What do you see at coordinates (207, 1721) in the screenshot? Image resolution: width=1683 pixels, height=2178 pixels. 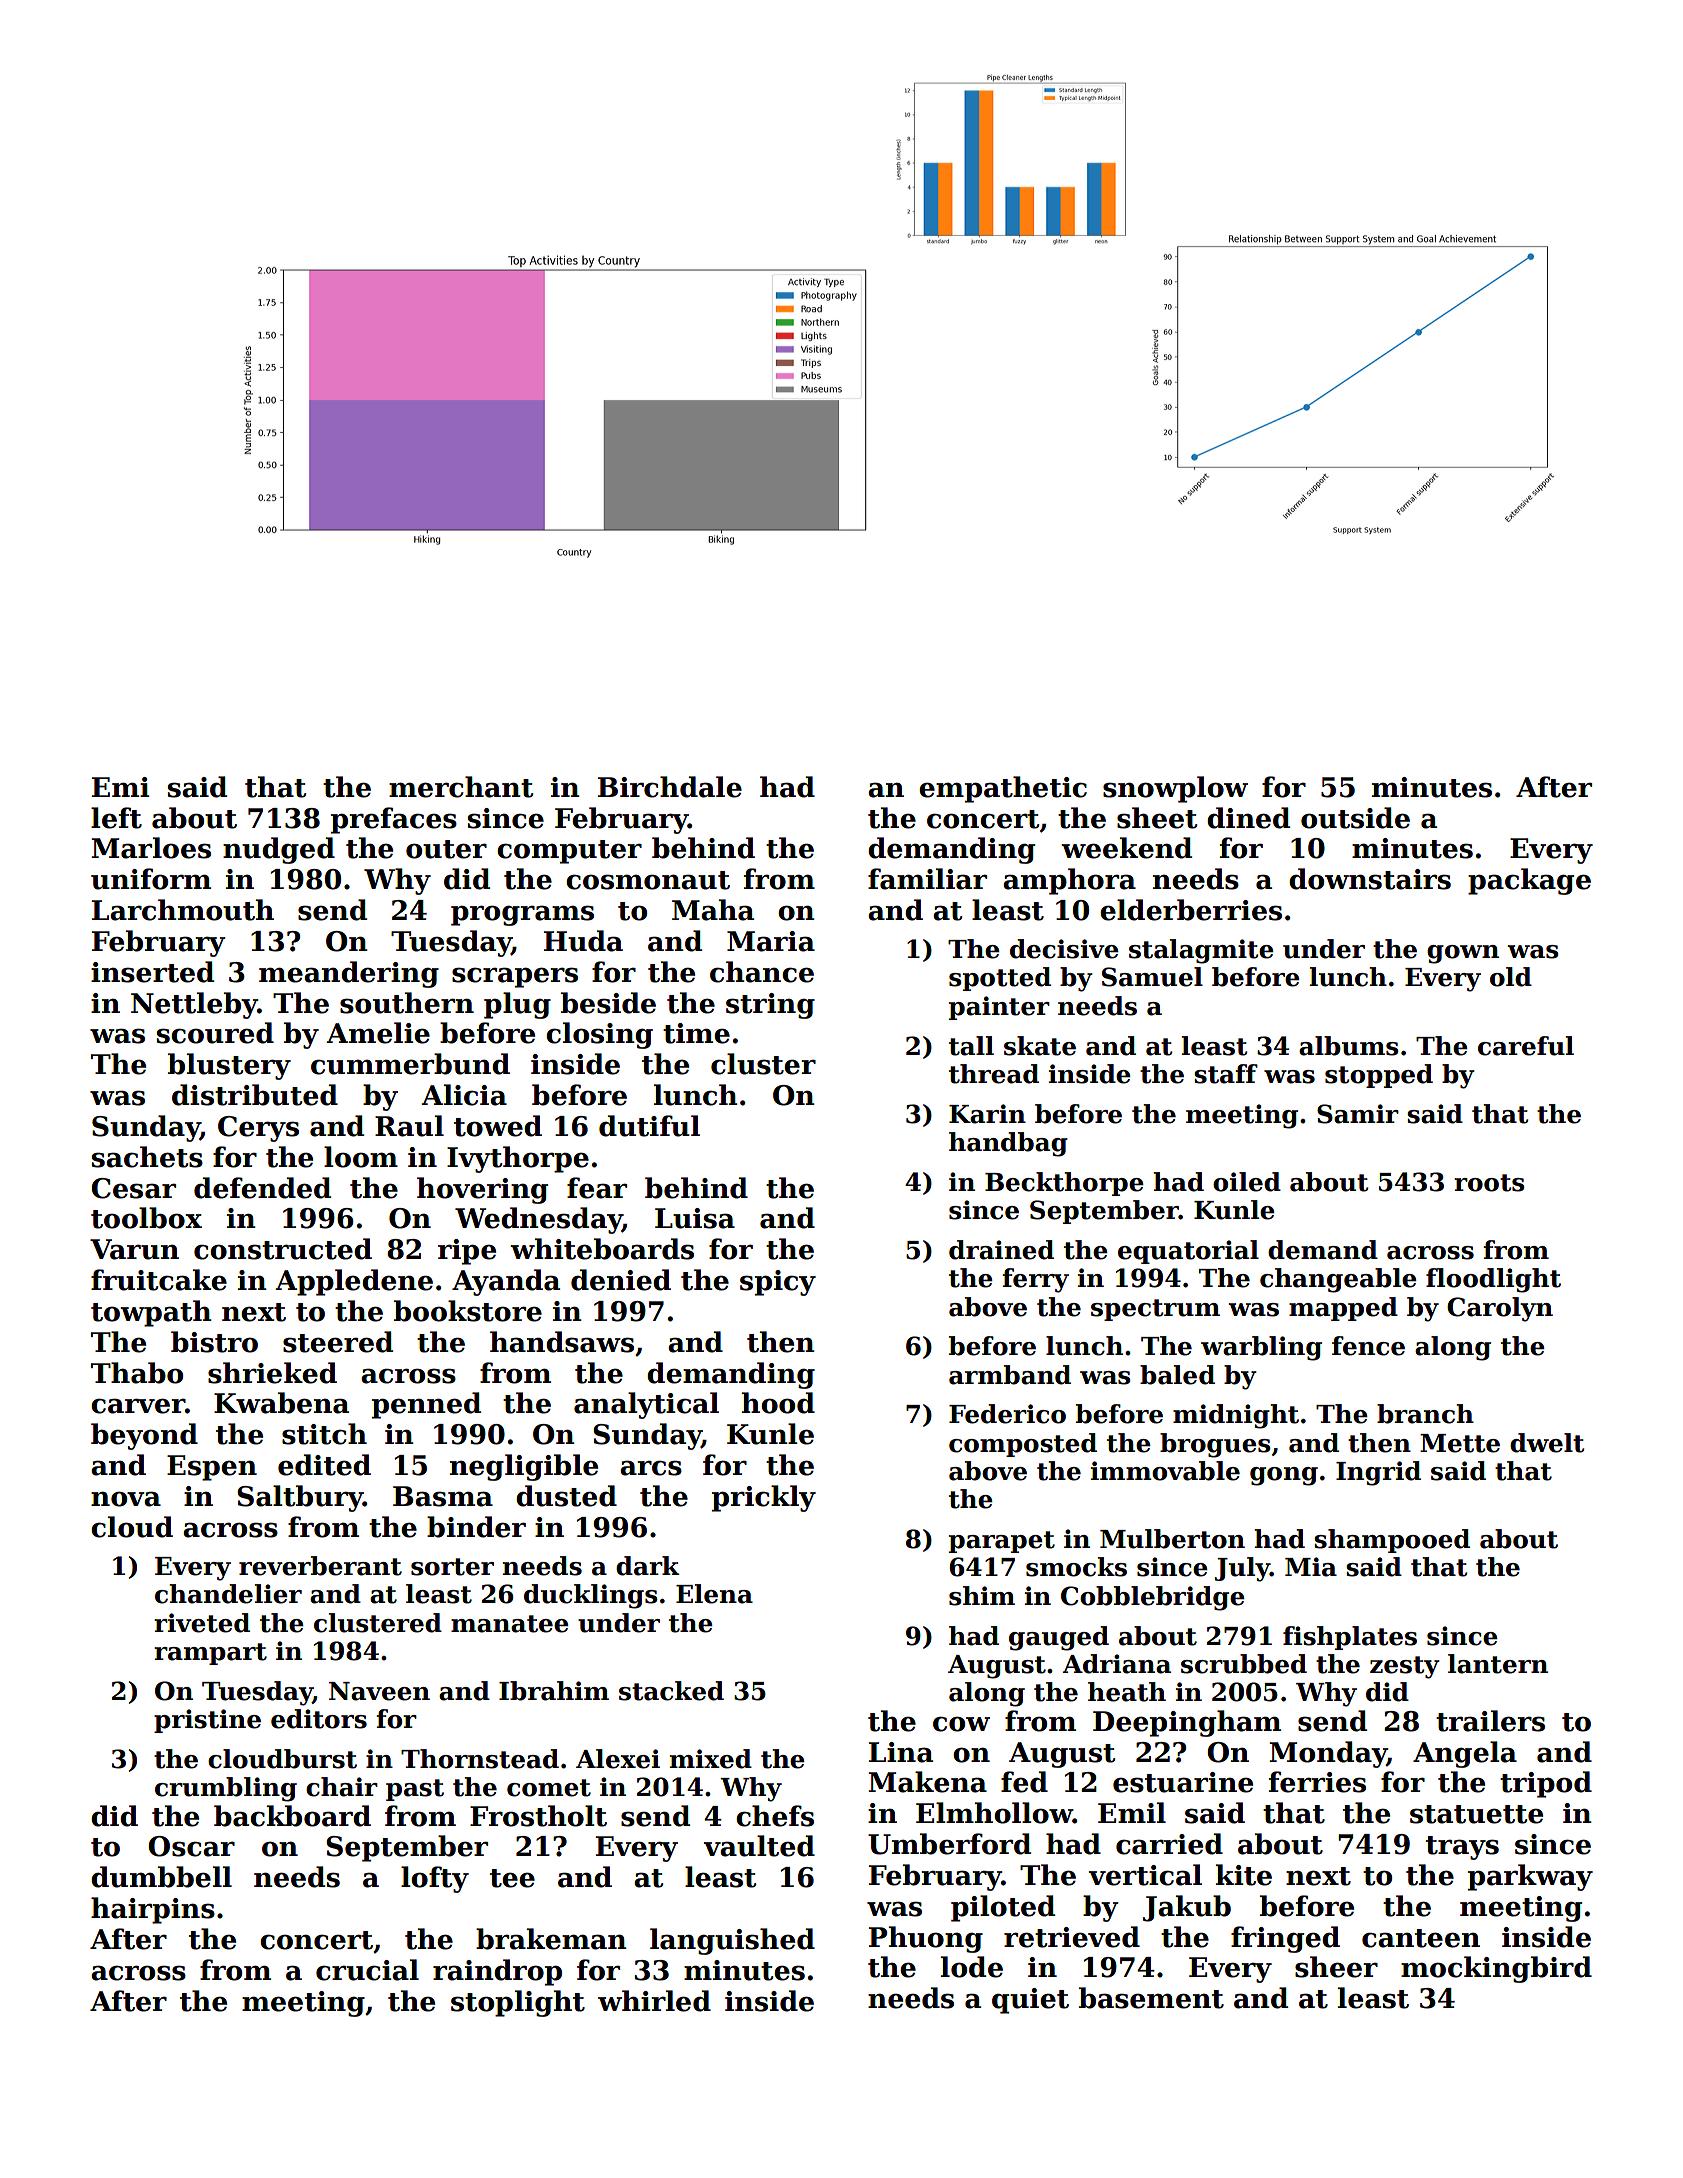 I see `pristine` at bounding box center [207, 1721].
